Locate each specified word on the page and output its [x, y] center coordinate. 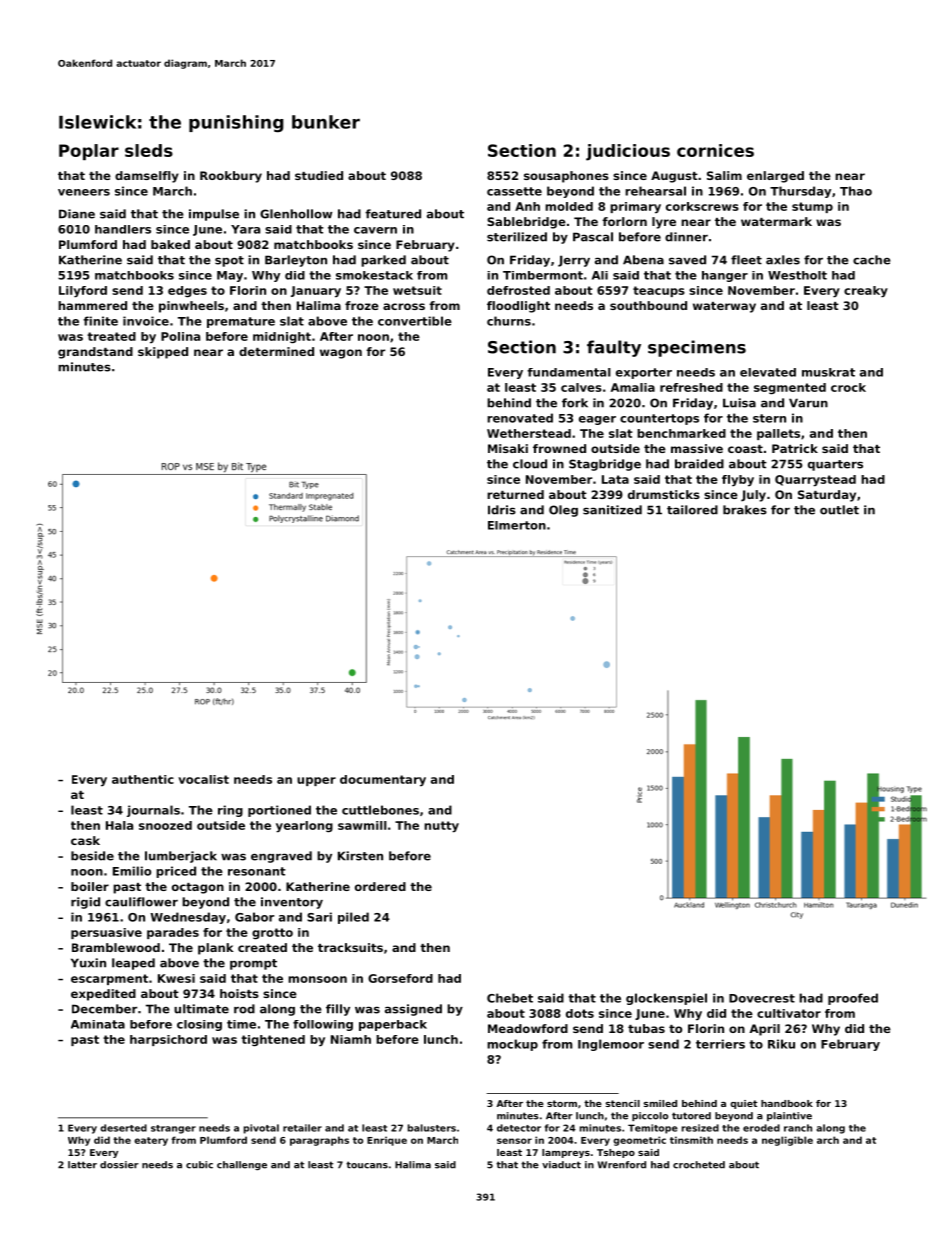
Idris [502, 510]
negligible [787, 1141]
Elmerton [517, 525]
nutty [441, 827]
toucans [367, 1165]
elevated [768, 372]
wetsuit [417, 290]
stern [769, 418]
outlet [839, 510]
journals [153, 811]
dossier [119, 1165]
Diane [77, 214]
